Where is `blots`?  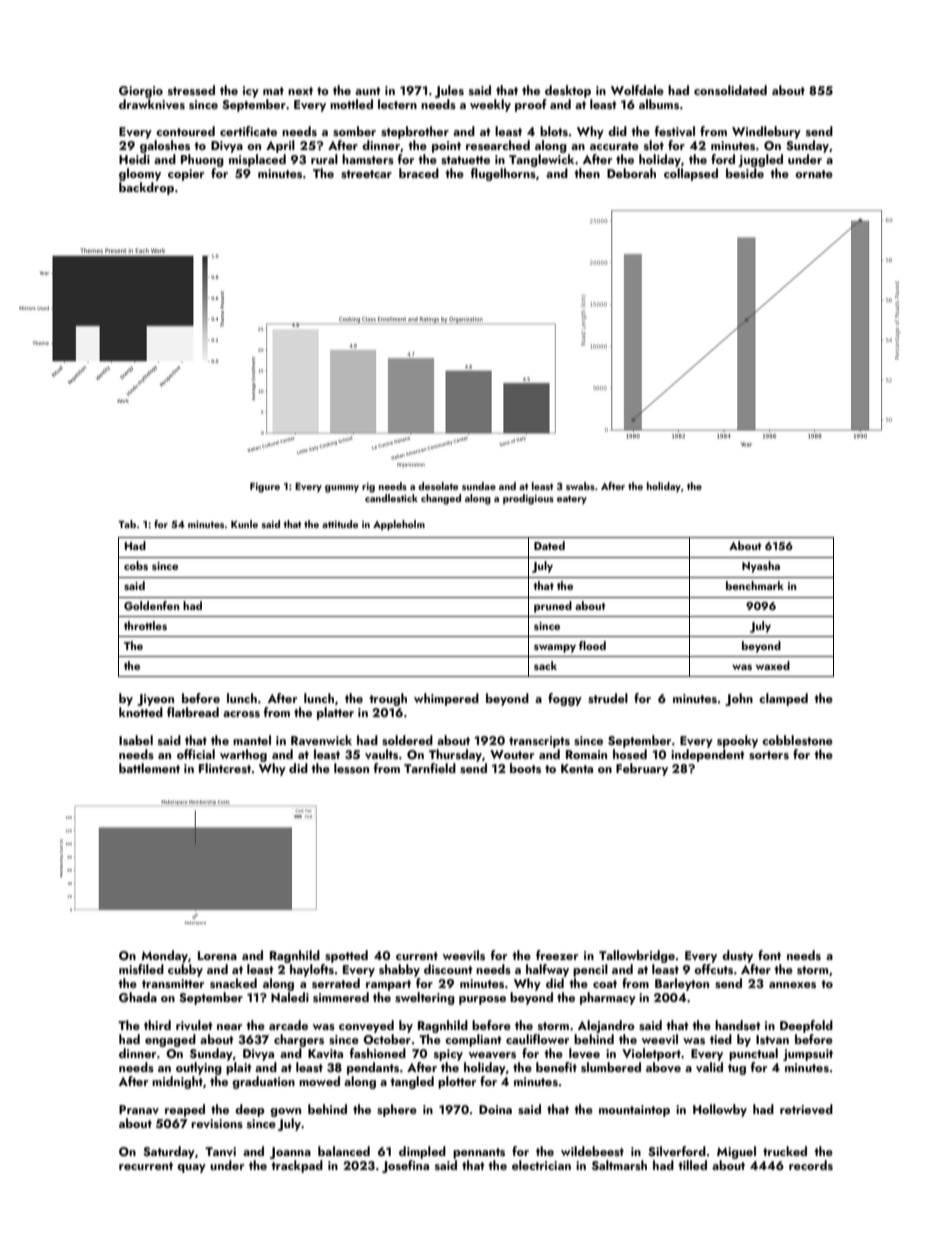 blots is located at coordinates (554, 131).
